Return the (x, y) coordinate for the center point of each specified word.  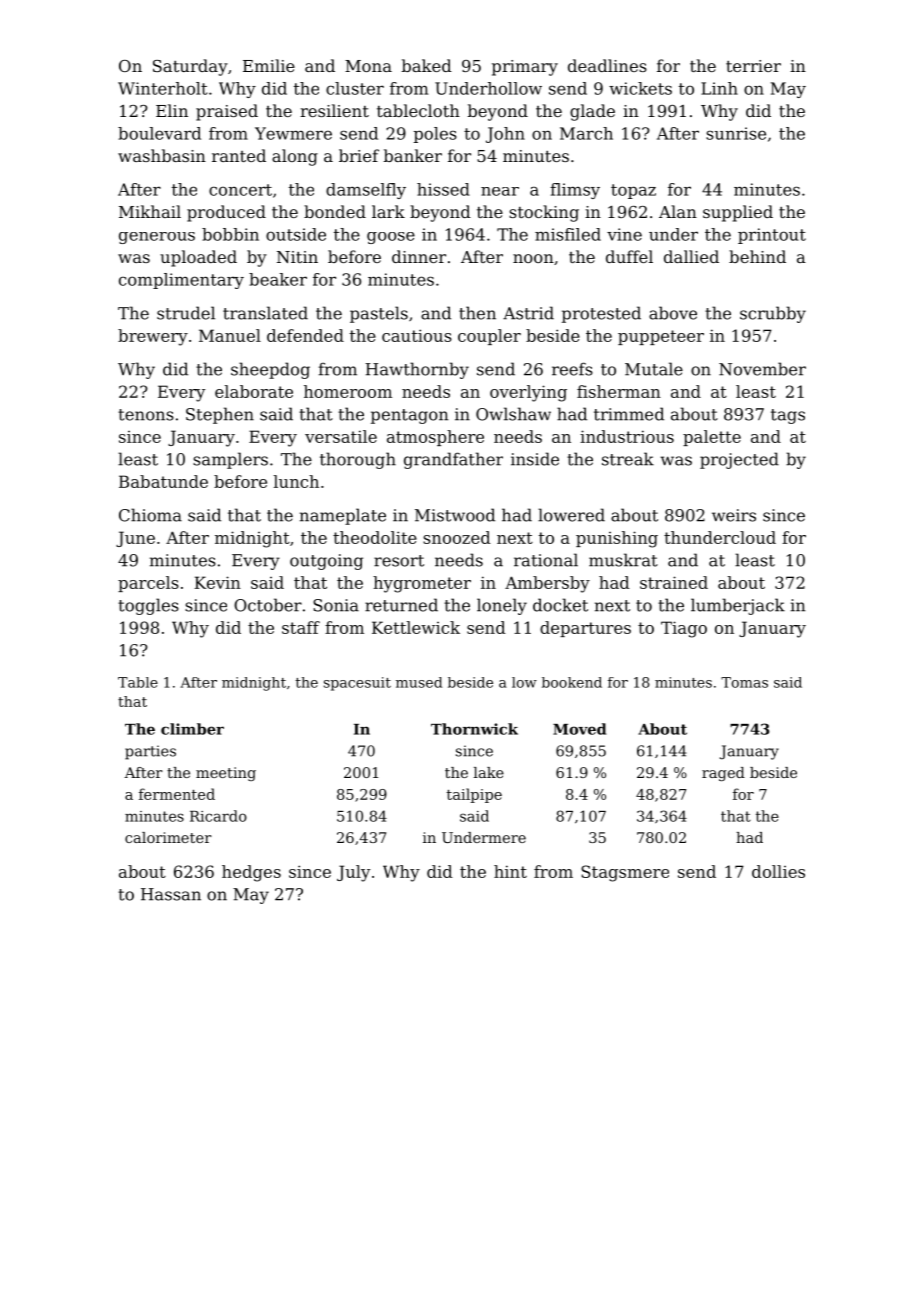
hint (510, 871)
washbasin (162, 155)
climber (192, 729)
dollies (778, 871)
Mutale (654, 369)
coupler (489, 337)
